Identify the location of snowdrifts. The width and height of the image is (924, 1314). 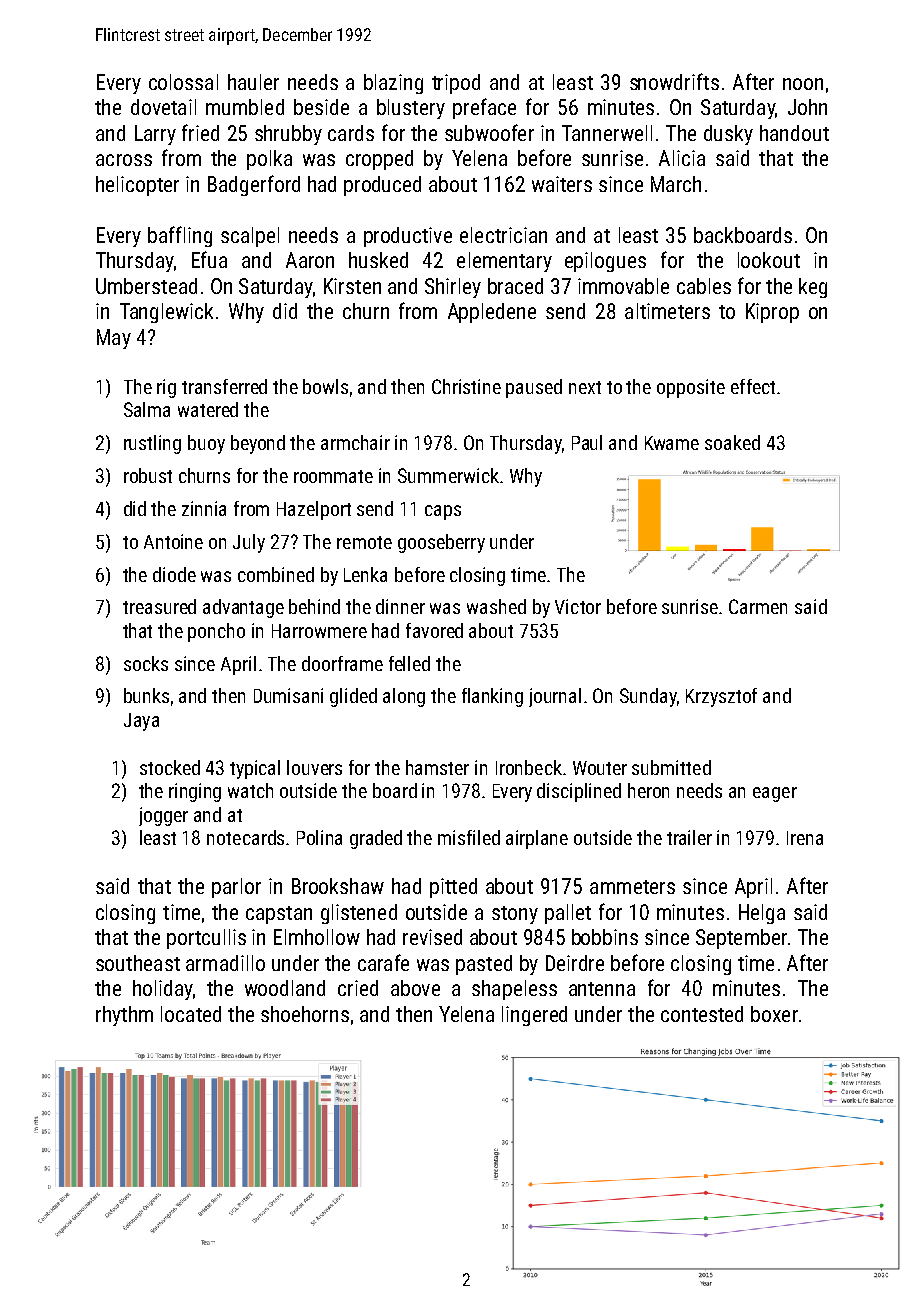
(674, 81).
